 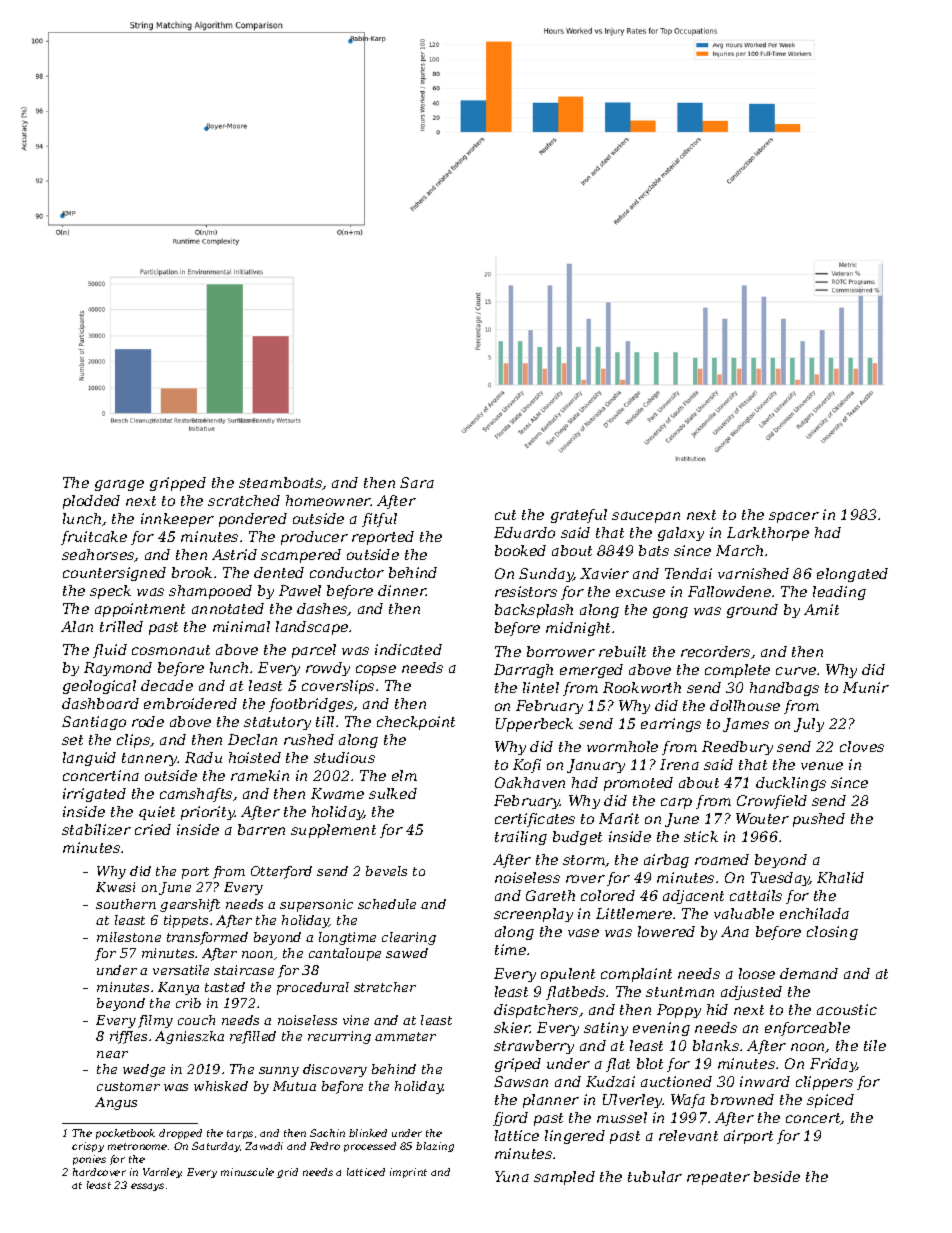 What do you see at coordinates (110, 592) in the page?
I see `speck` at bounding box center [110, 592].
